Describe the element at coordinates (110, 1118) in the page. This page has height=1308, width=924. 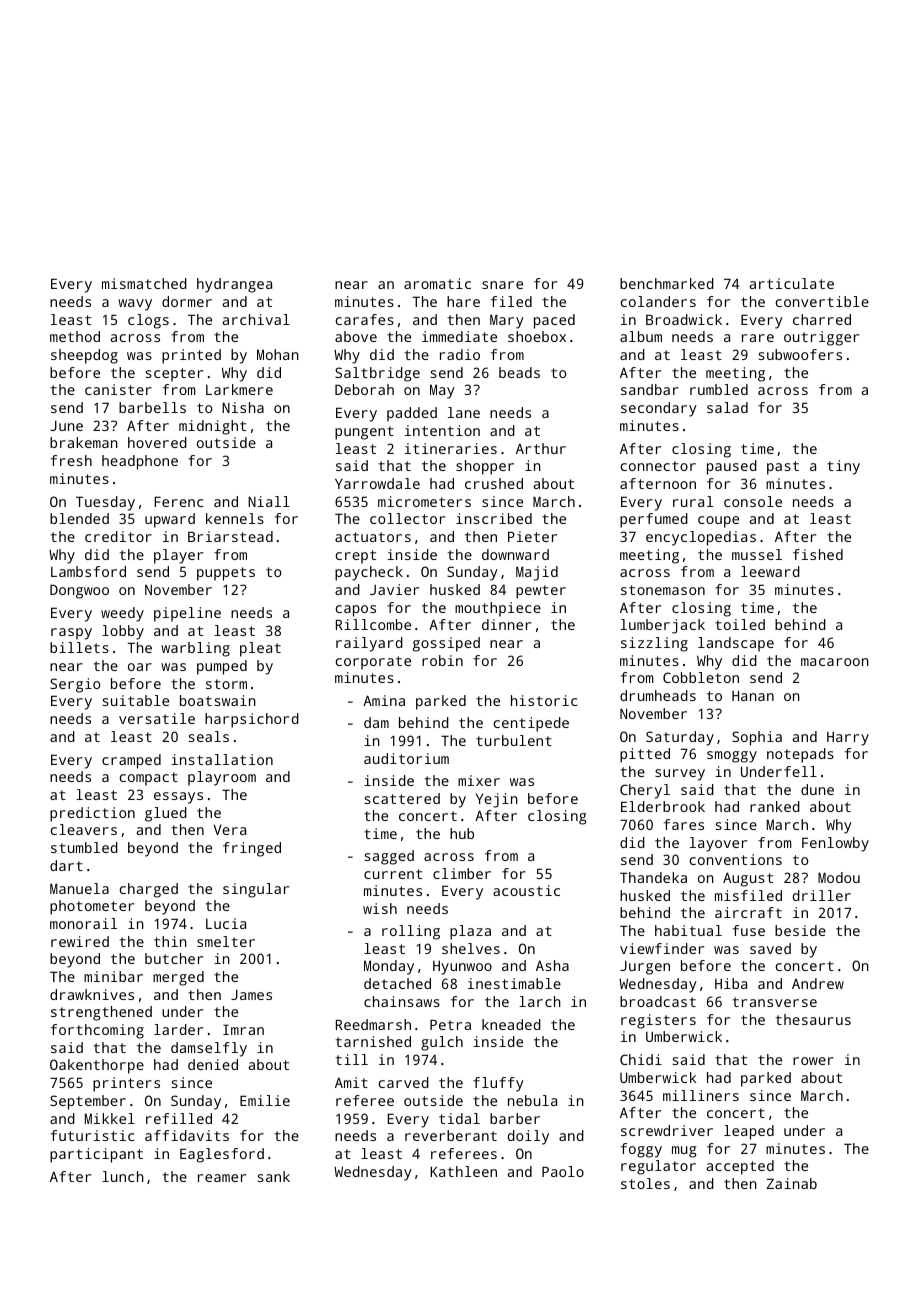
I see `Mikkel` at that location.
